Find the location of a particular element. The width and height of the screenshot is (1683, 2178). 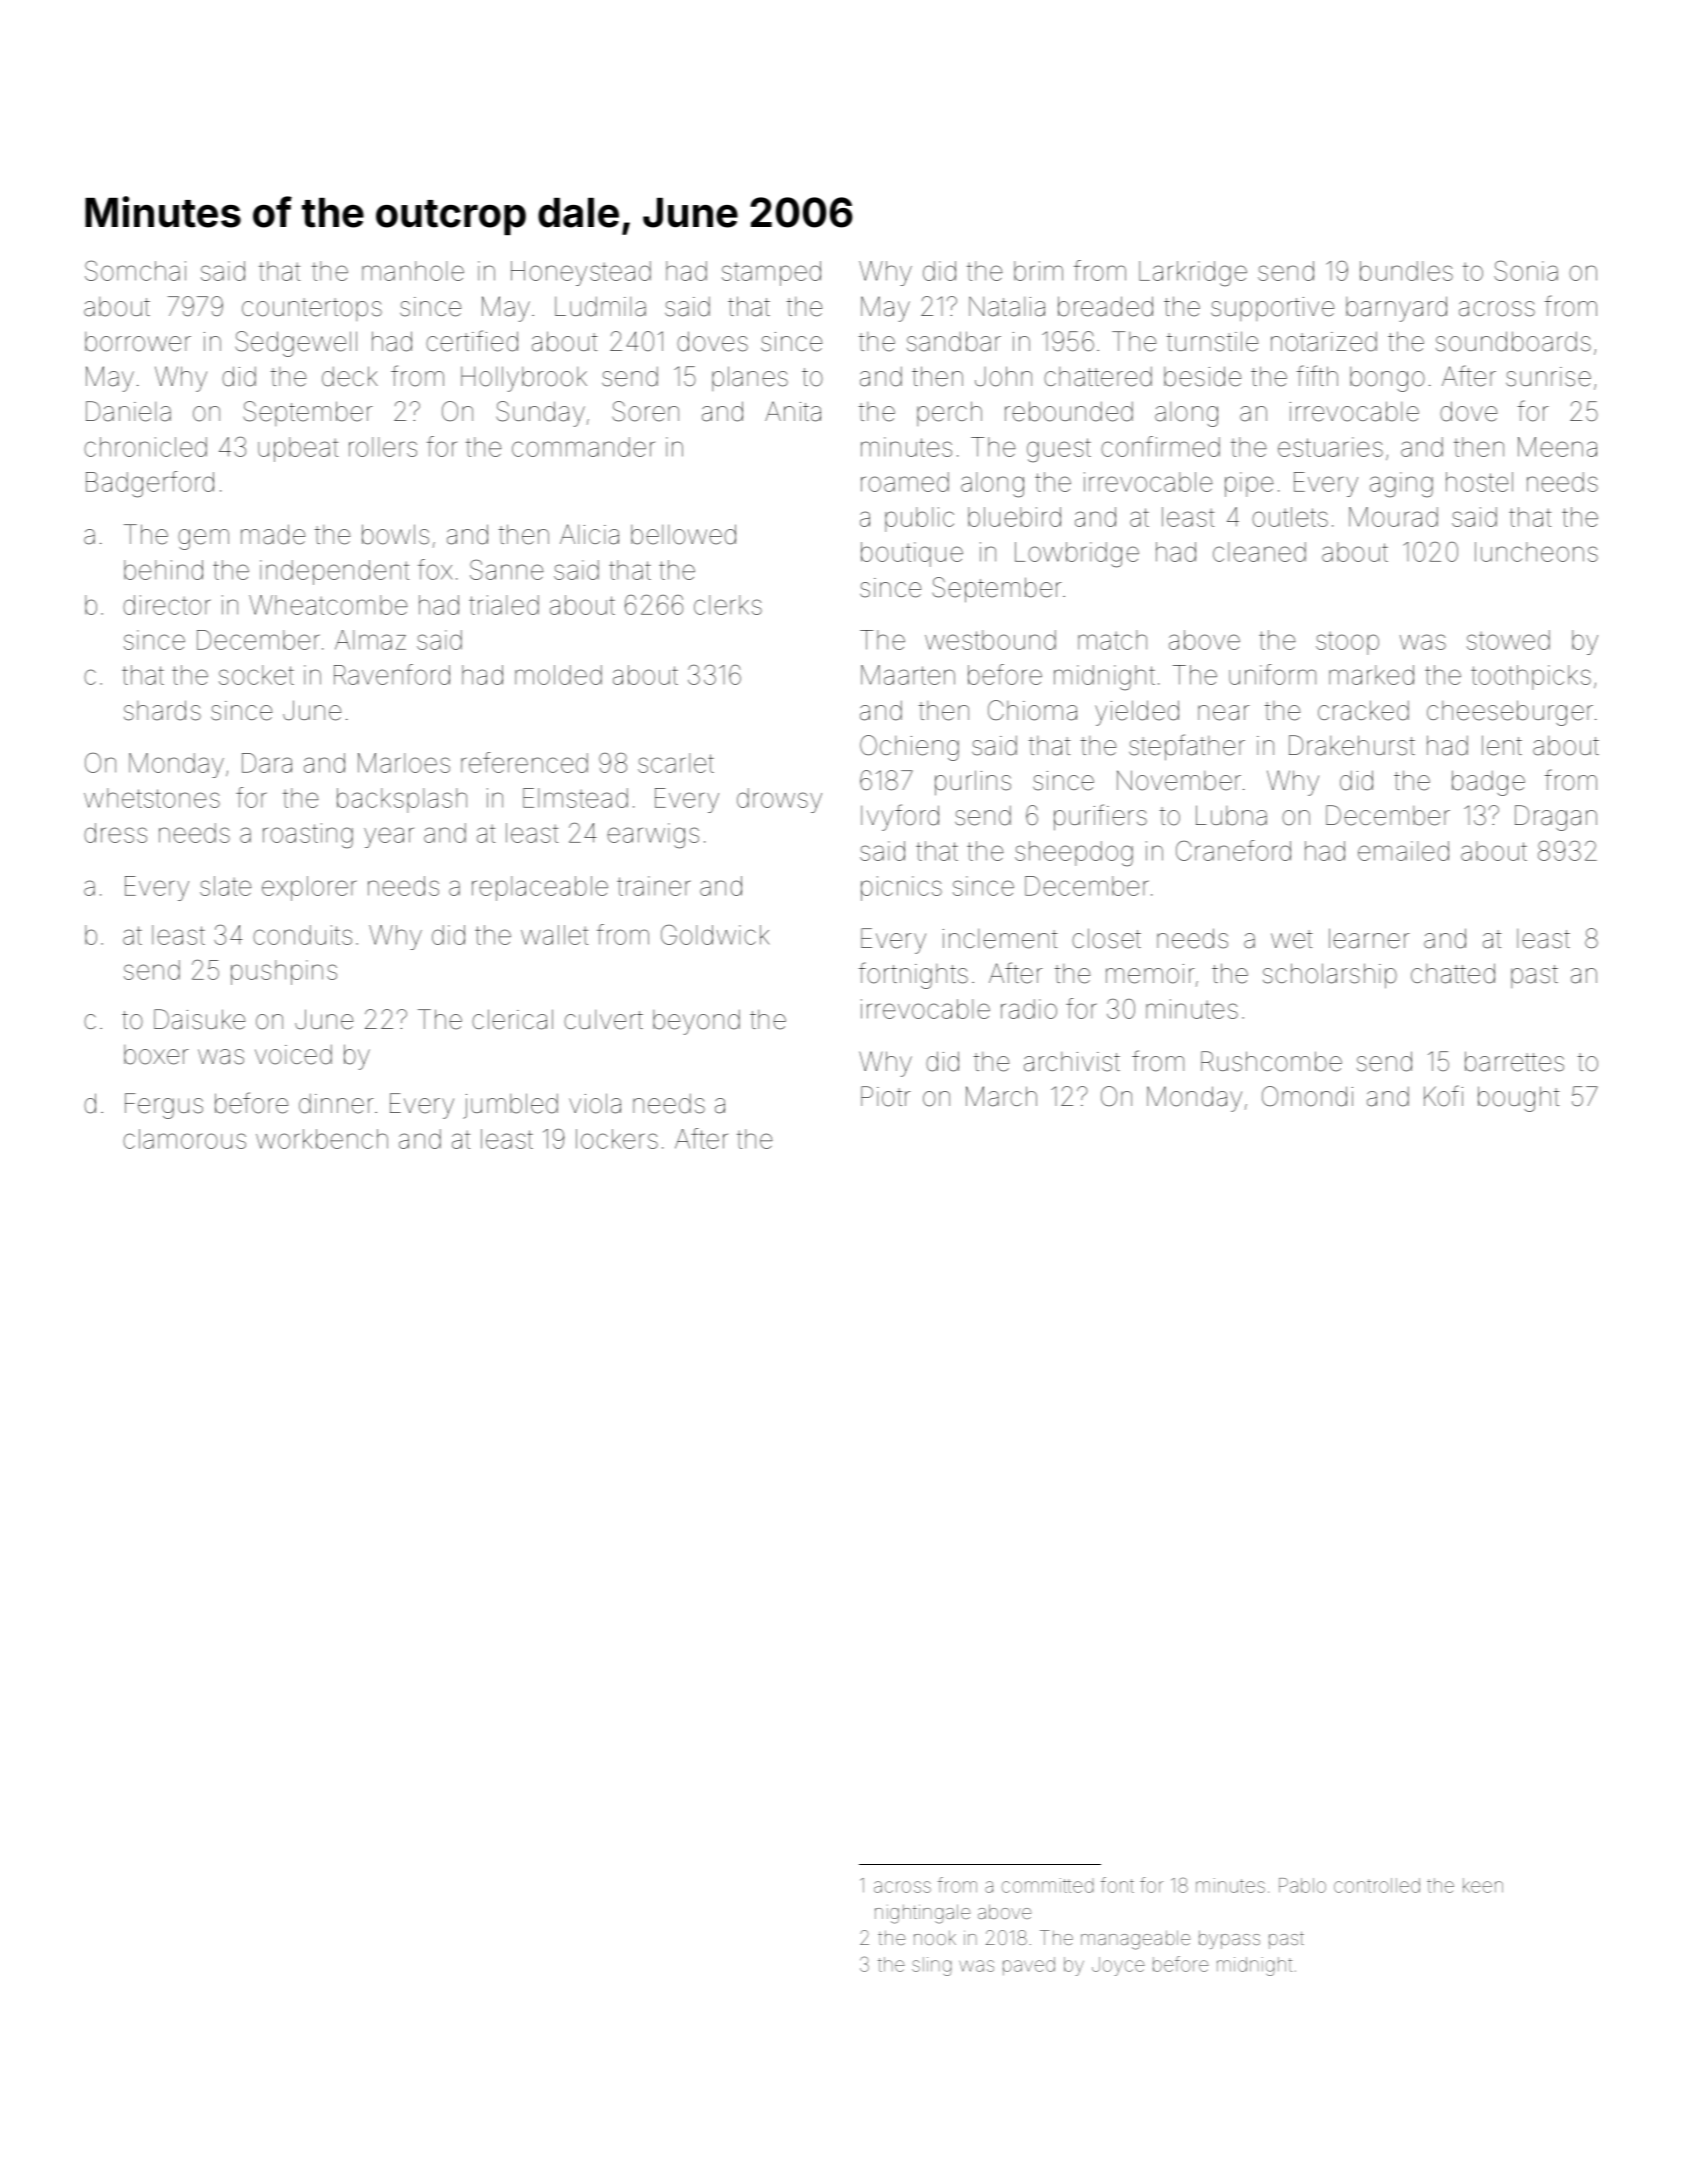

Omondi is located at coordinates (1307, 1096).
